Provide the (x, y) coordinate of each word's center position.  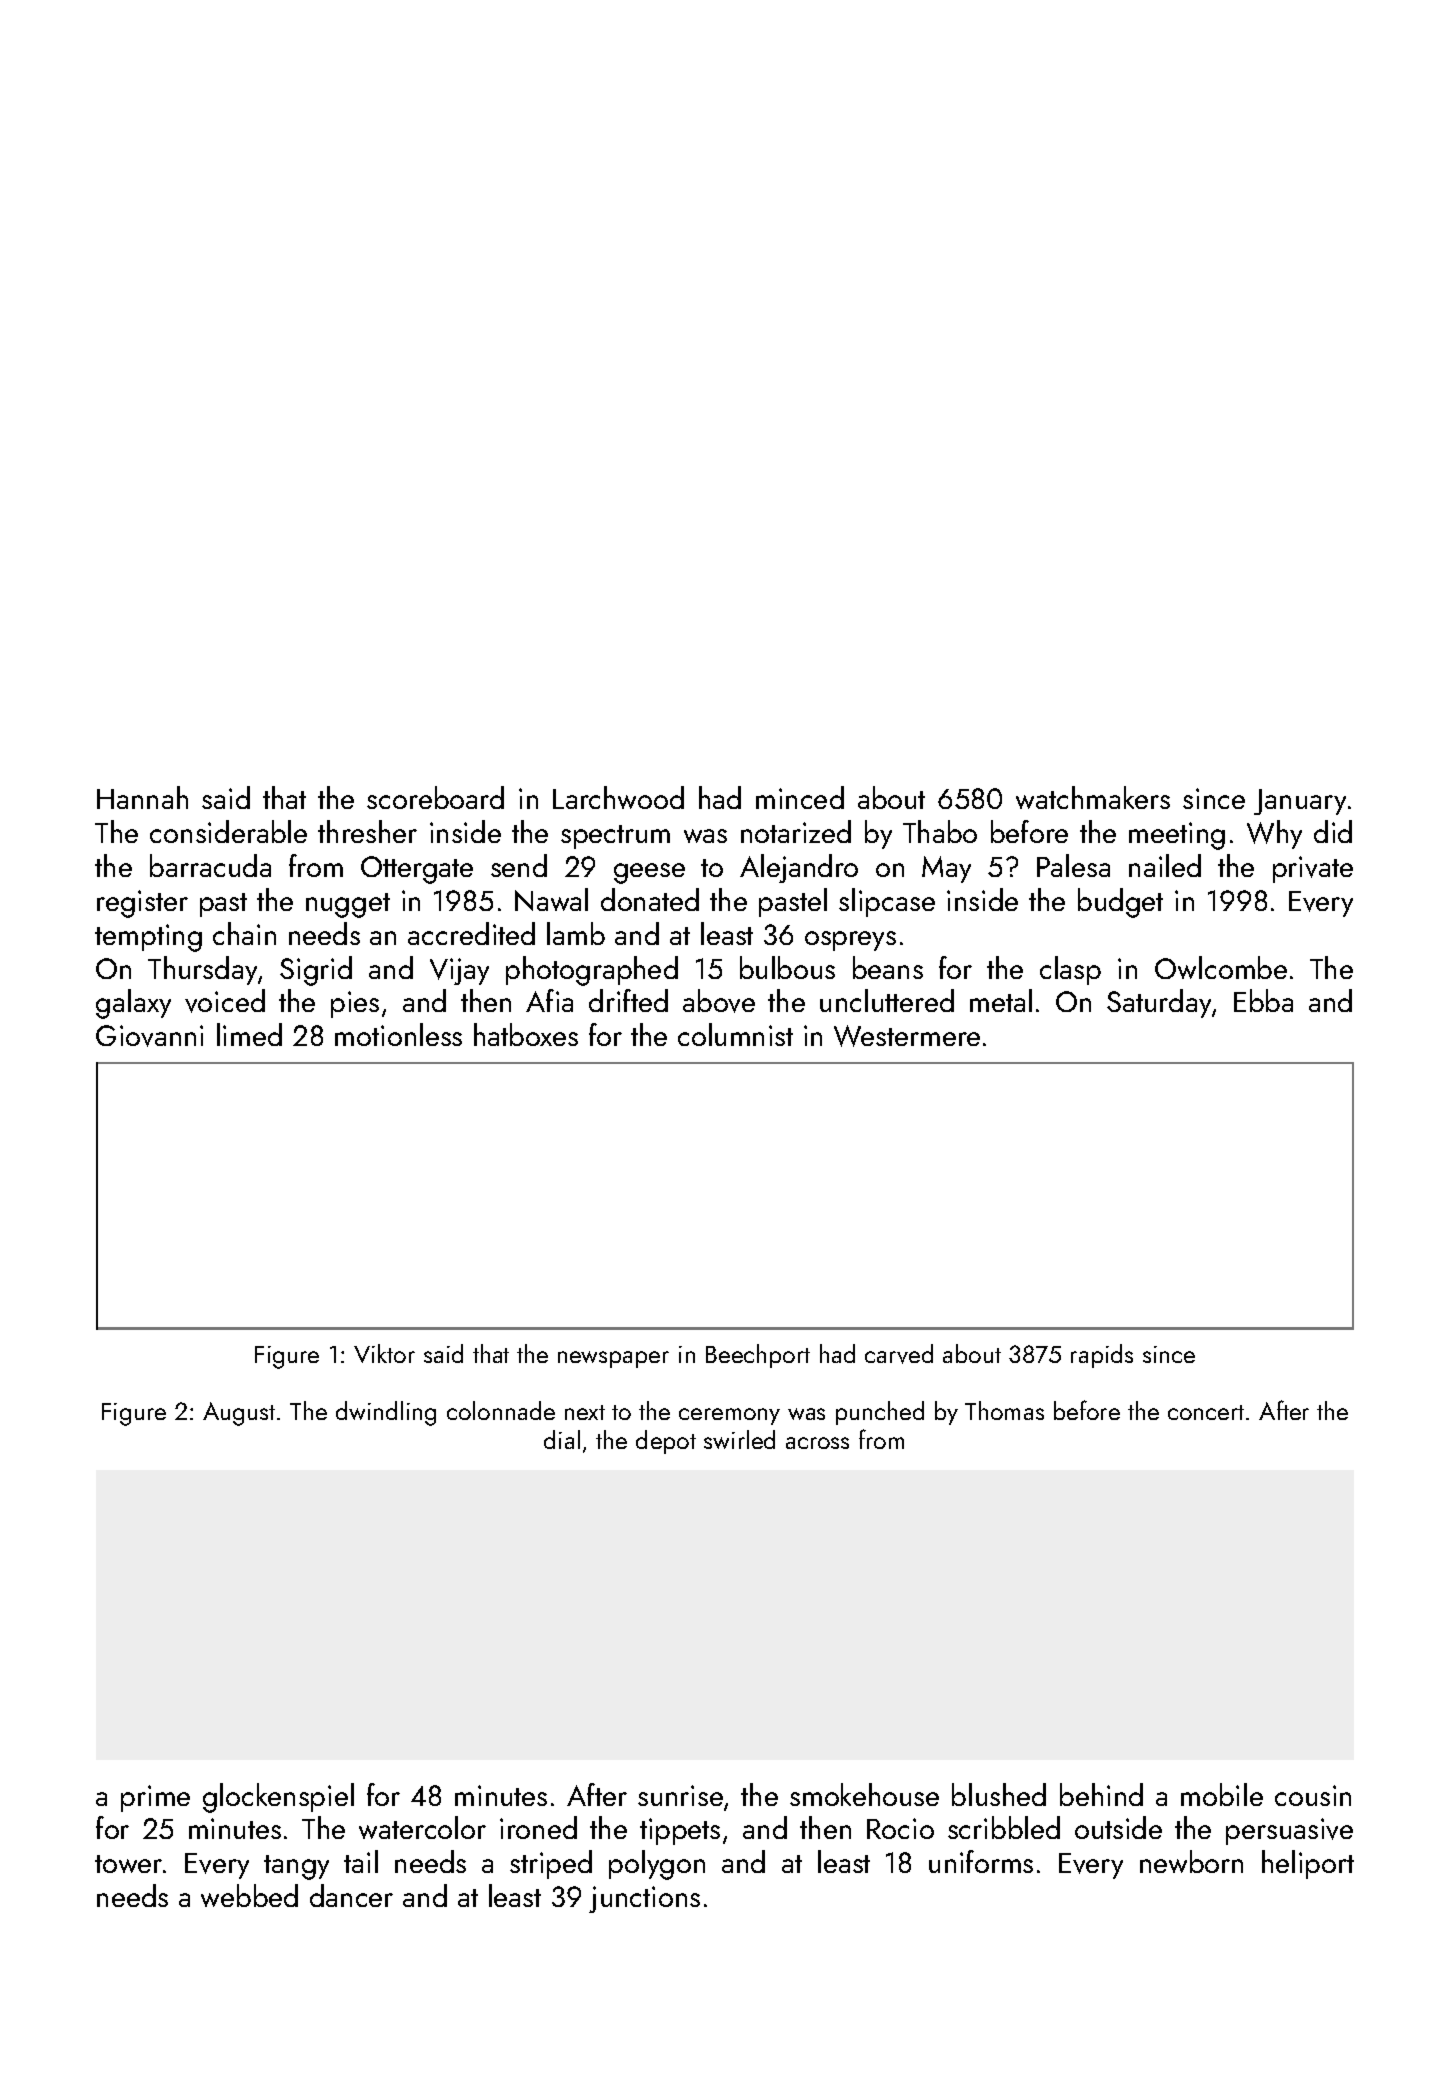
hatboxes (526, 1034)
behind (1101, 1794)
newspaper (613, 1359)
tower (128, 1864)
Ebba (1263, 1000)
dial (562, 1439)
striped (551, 1864)
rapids (1102, 1356)
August (239, 1414)
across (817, 1443)
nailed (1165, 865)
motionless (398, 1034)
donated (650, 899)
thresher (367, 831)
